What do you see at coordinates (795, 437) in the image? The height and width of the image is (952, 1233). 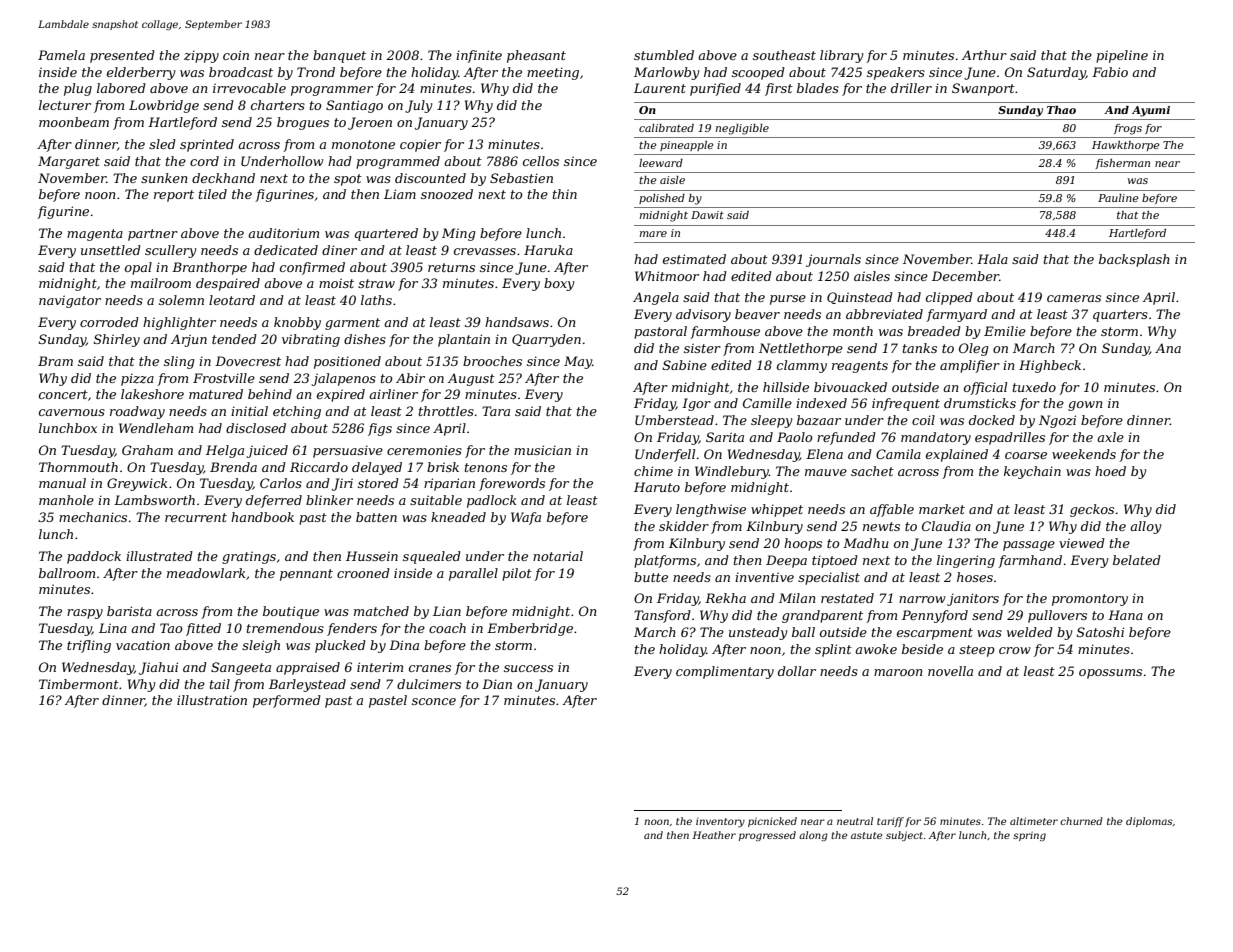 I see `Paolo` at bounding box center [795, 437].
